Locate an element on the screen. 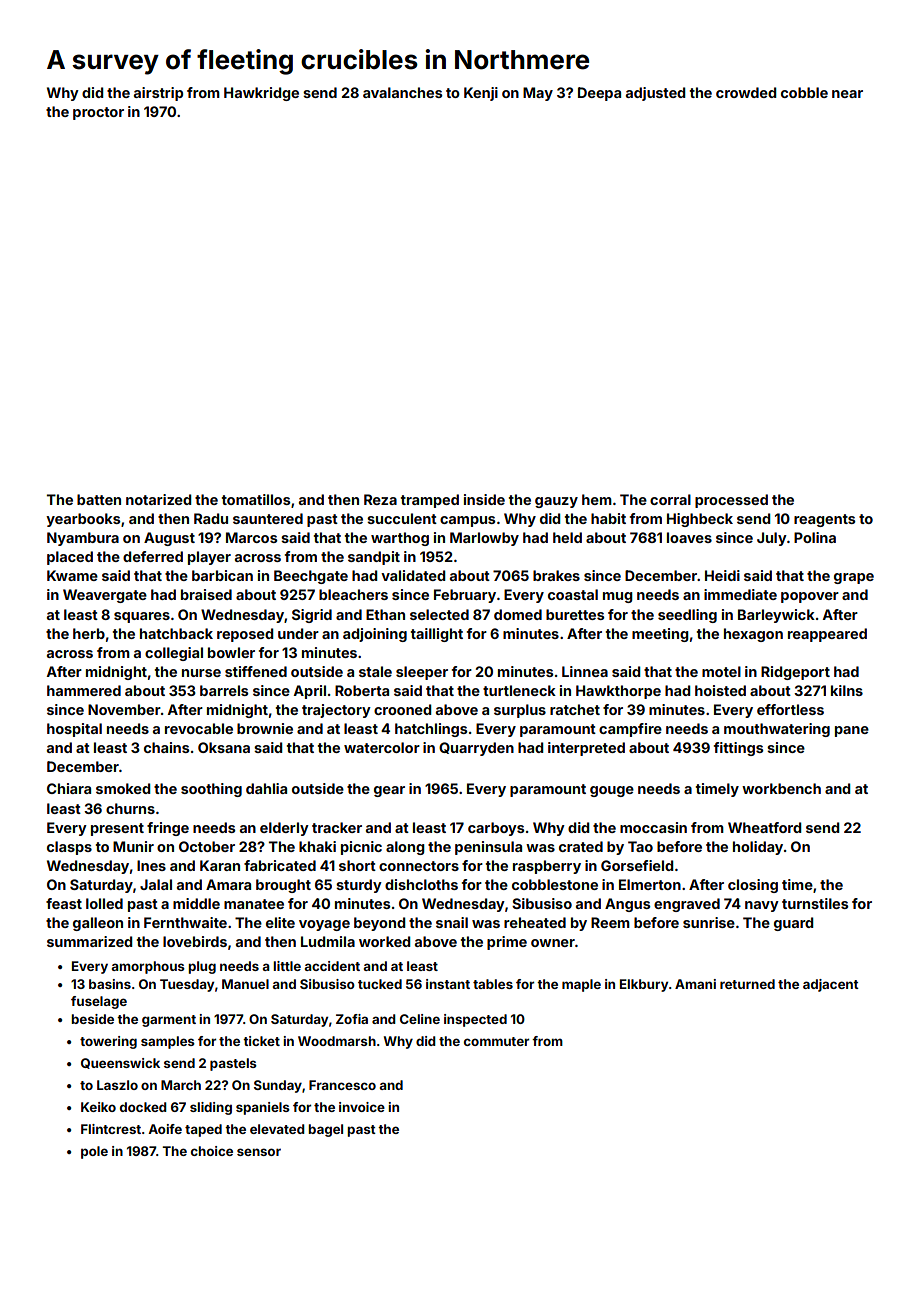 This screenshot has width=924, height=1308. avalanches is located at coordinates (402, 92).
